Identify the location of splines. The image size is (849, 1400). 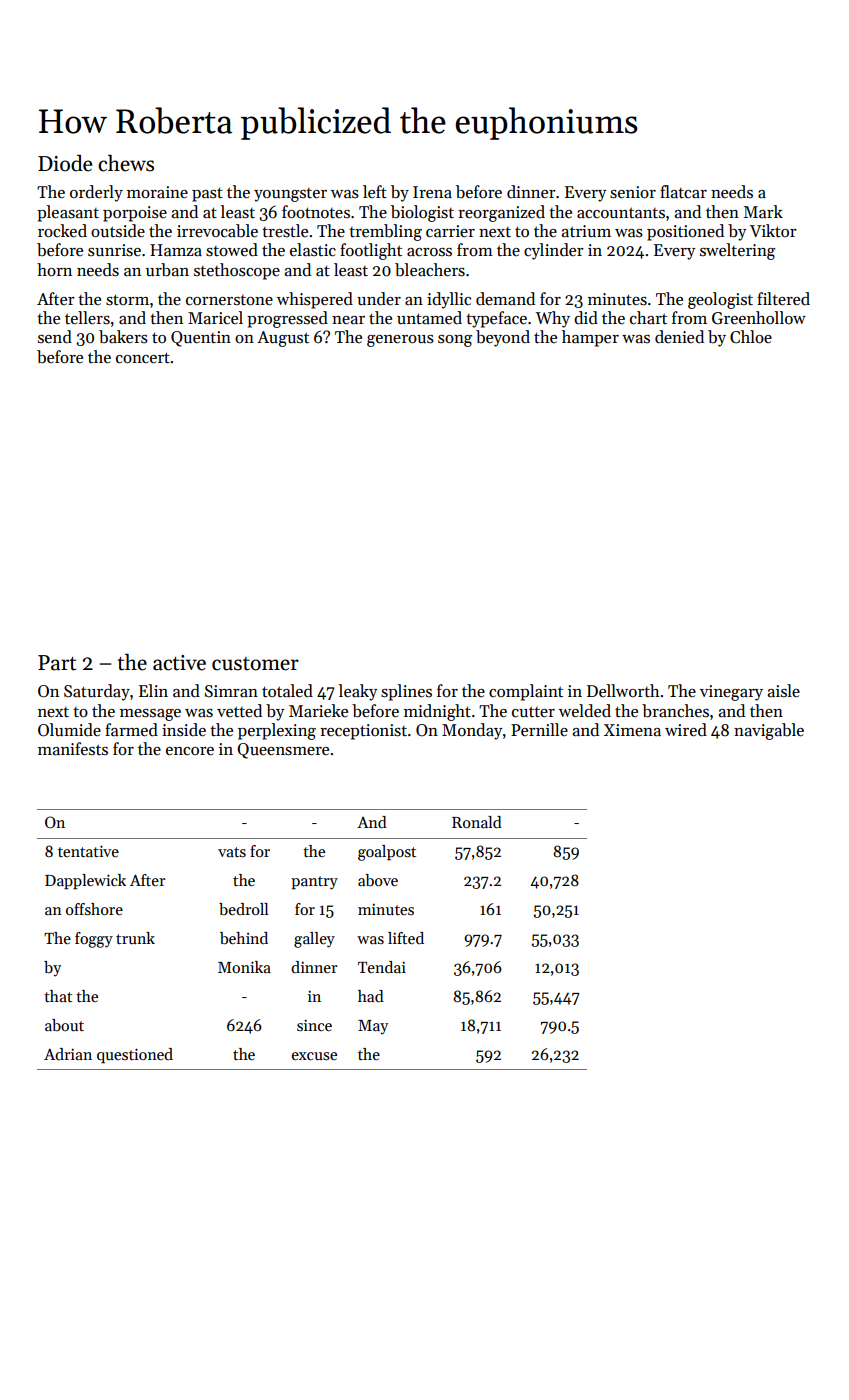
(406, 692).
